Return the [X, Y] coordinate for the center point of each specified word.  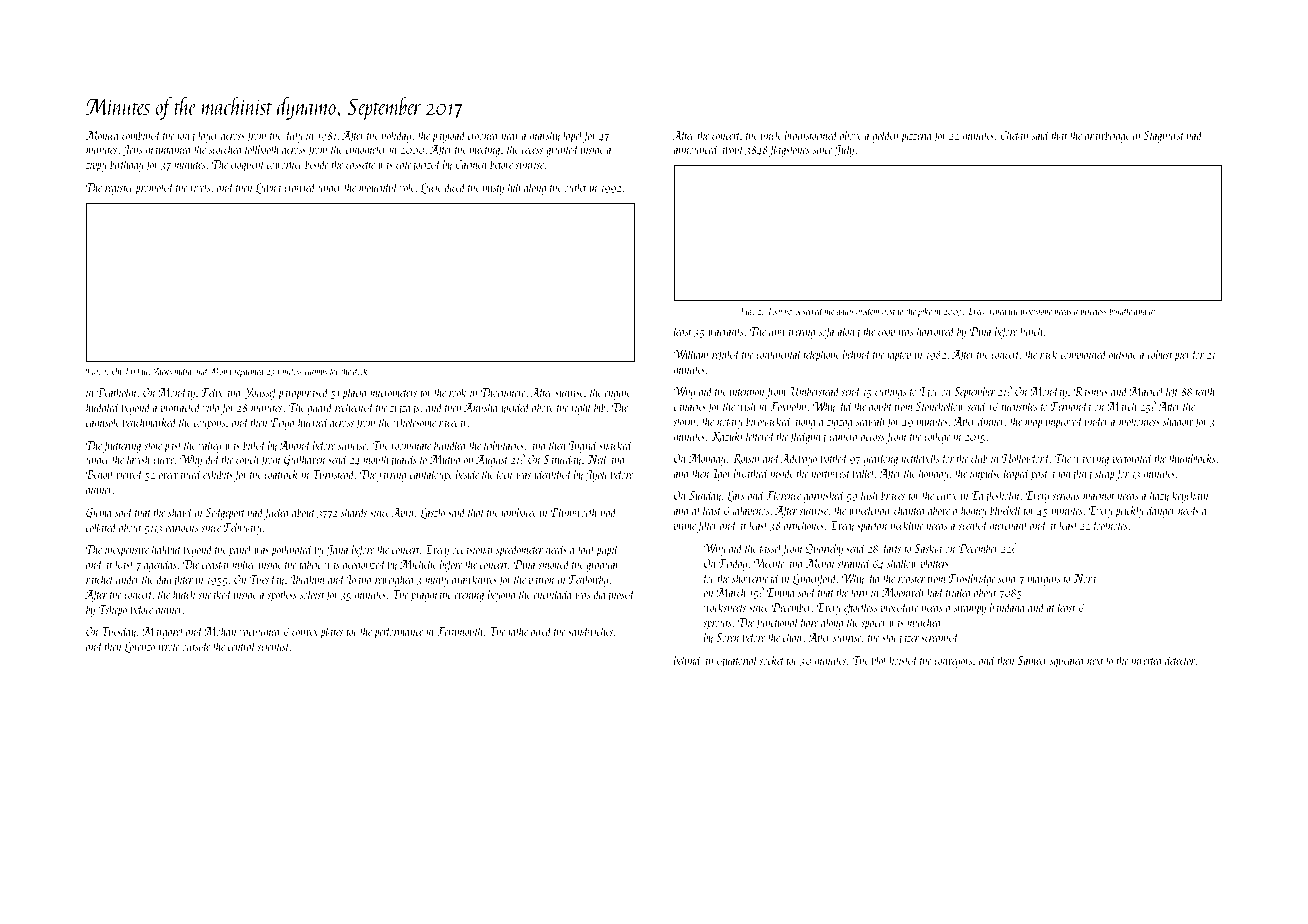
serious [1066, 495]
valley [210, 446]
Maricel [1147, 391]
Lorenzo [140, 648]
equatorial [737, 661]
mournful [378, 188]
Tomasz [780, 311]
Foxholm [788, 406]
